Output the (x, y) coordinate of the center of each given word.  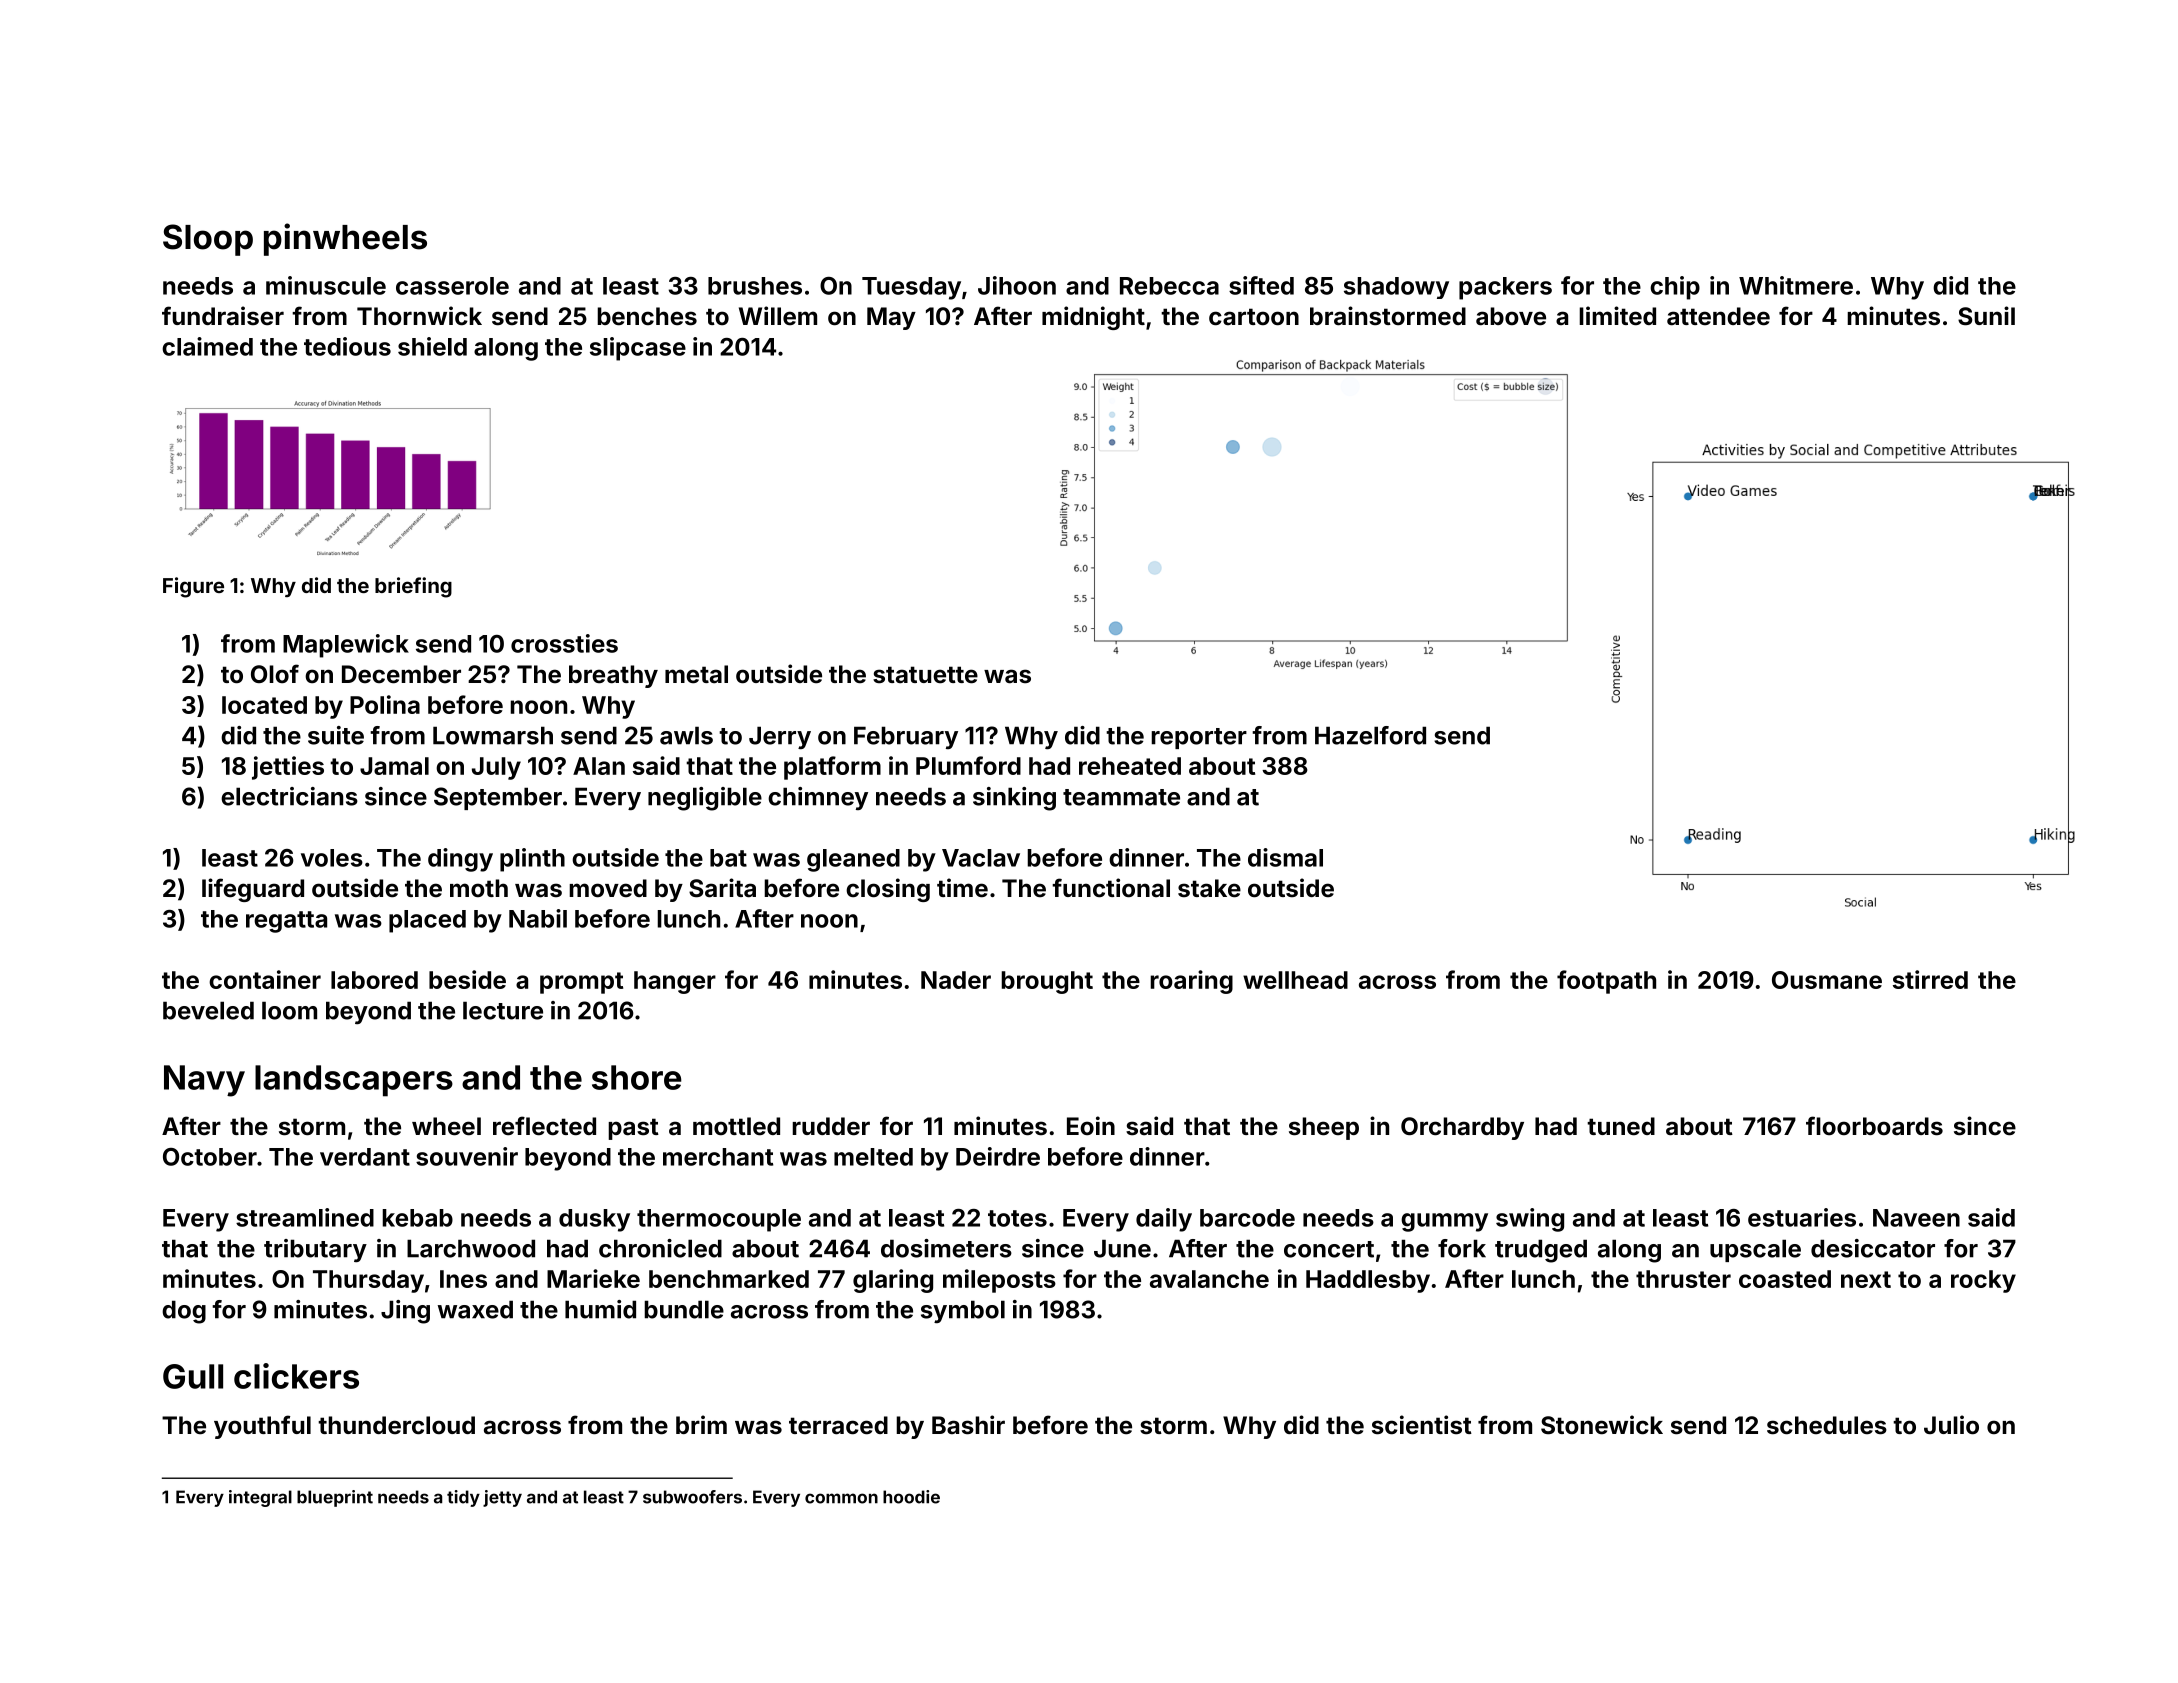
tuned (1621, 1126)
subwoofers (692, 1497)
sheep (1324, 1128)
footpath (1606, 982)
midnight (1093, 318)
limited (1617, 316)
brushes (755, 286)
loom (289, 1010)
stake (1209, 888)
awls (686, 735)
